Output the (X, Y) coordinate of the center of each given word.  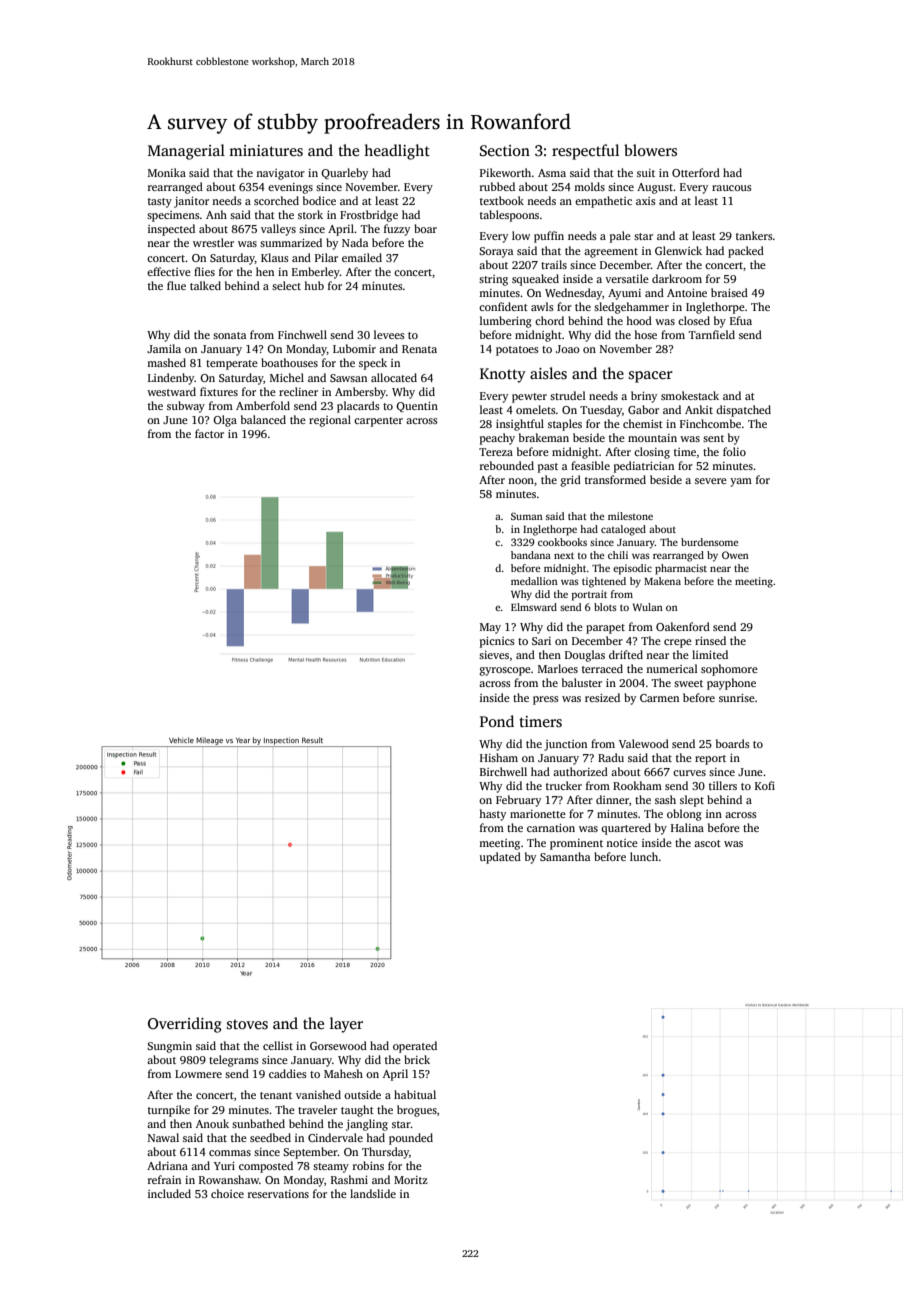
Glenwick (678, 250)
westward (171, 391)
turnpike (169, 1111)
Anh (216, 214)
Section (505, 151)
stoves (247, 1024)
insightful (520, 425)
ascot (707, 843)
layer (346, 1025)
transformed (615, 479)
